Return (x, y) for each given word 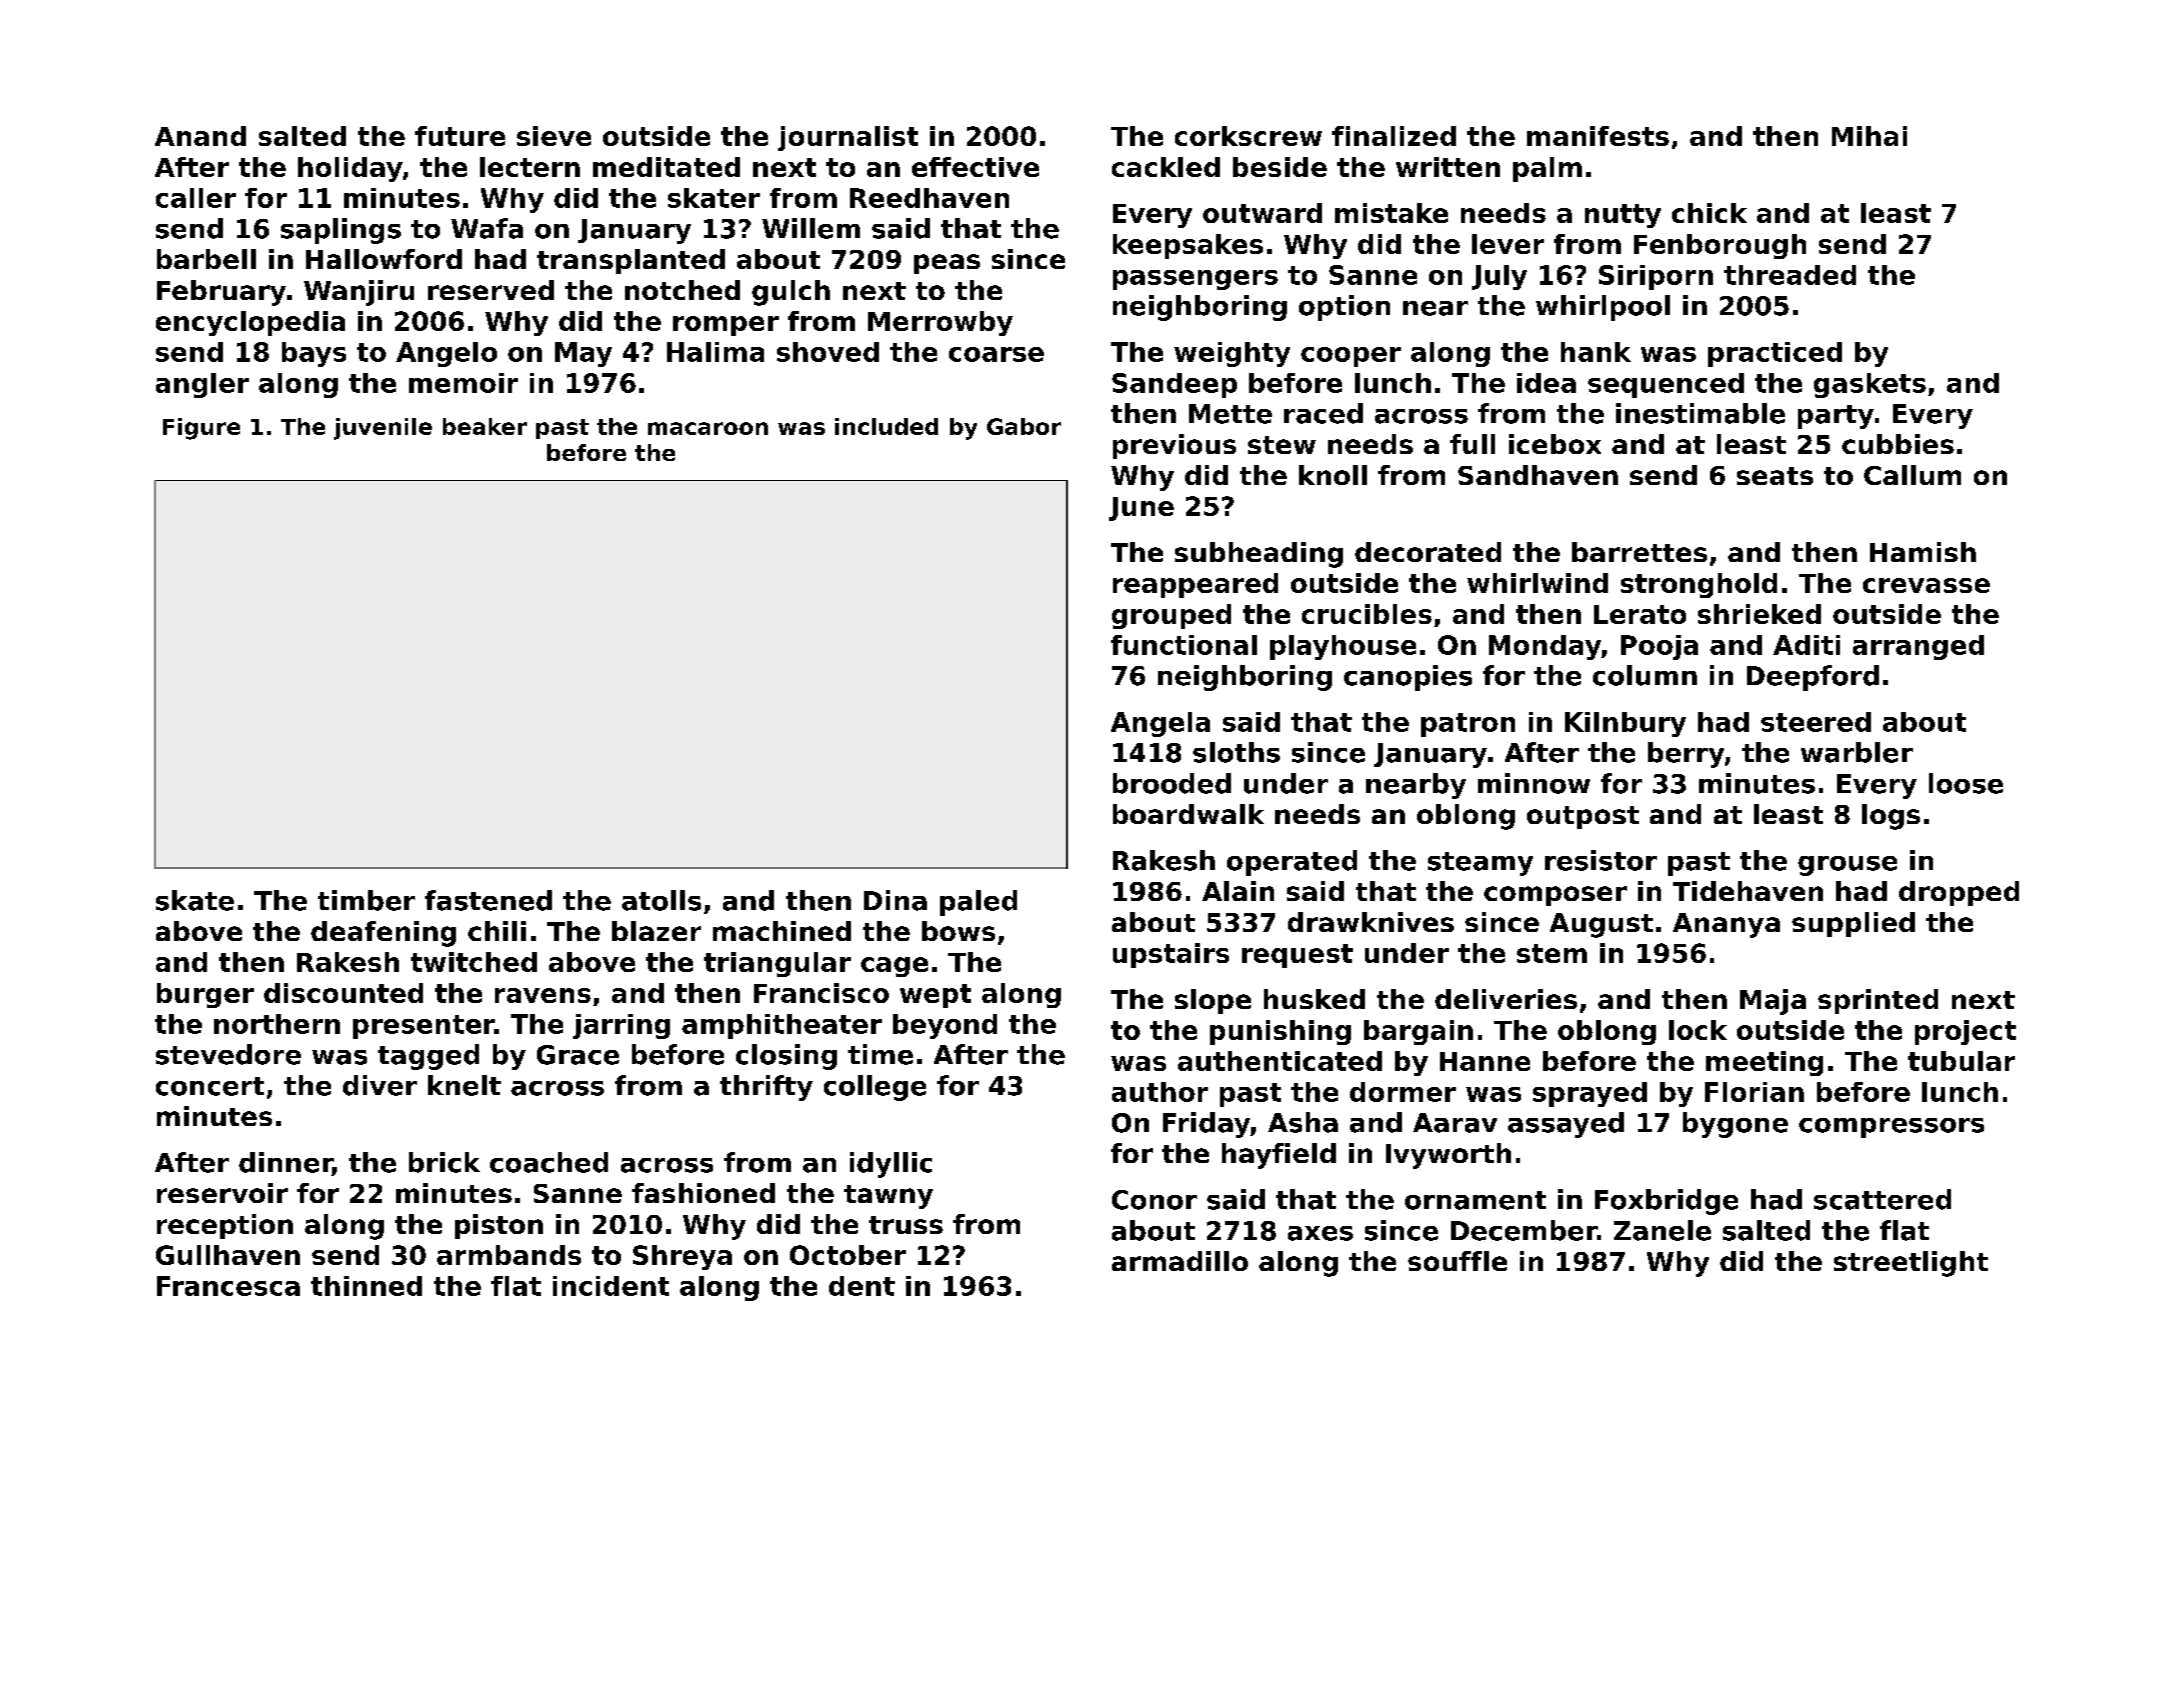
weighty (1232, 354)
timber (366, 900)
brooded (1172, 783)
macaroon (708, 428)
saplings (341, 231)
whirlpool (1603, 308)
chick (1709, 213)
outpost (1583, 817)
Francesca (228, 1286)
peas (947, 264)
